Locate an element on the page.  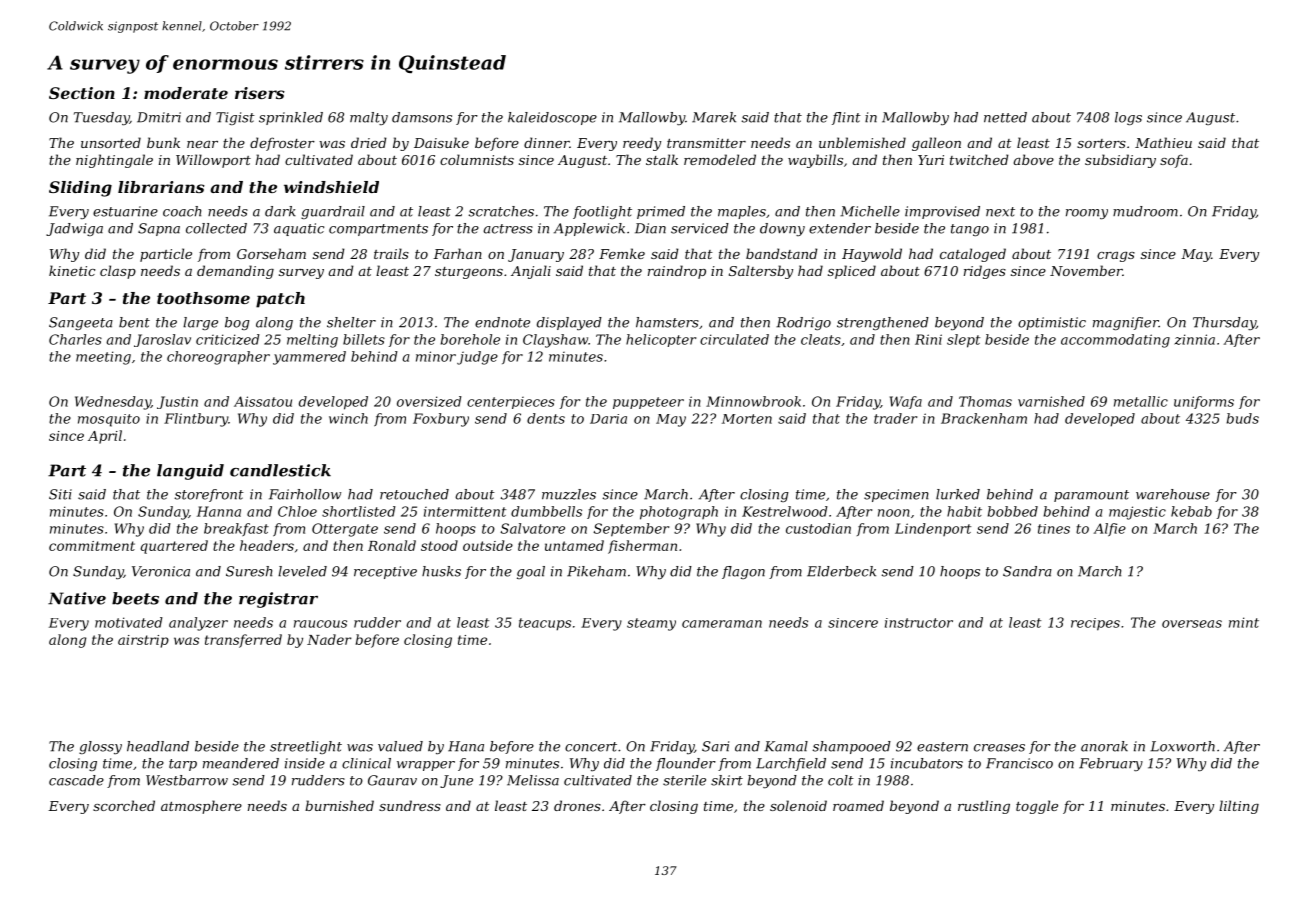
accommodating is located at coordinates (1115, 341).
